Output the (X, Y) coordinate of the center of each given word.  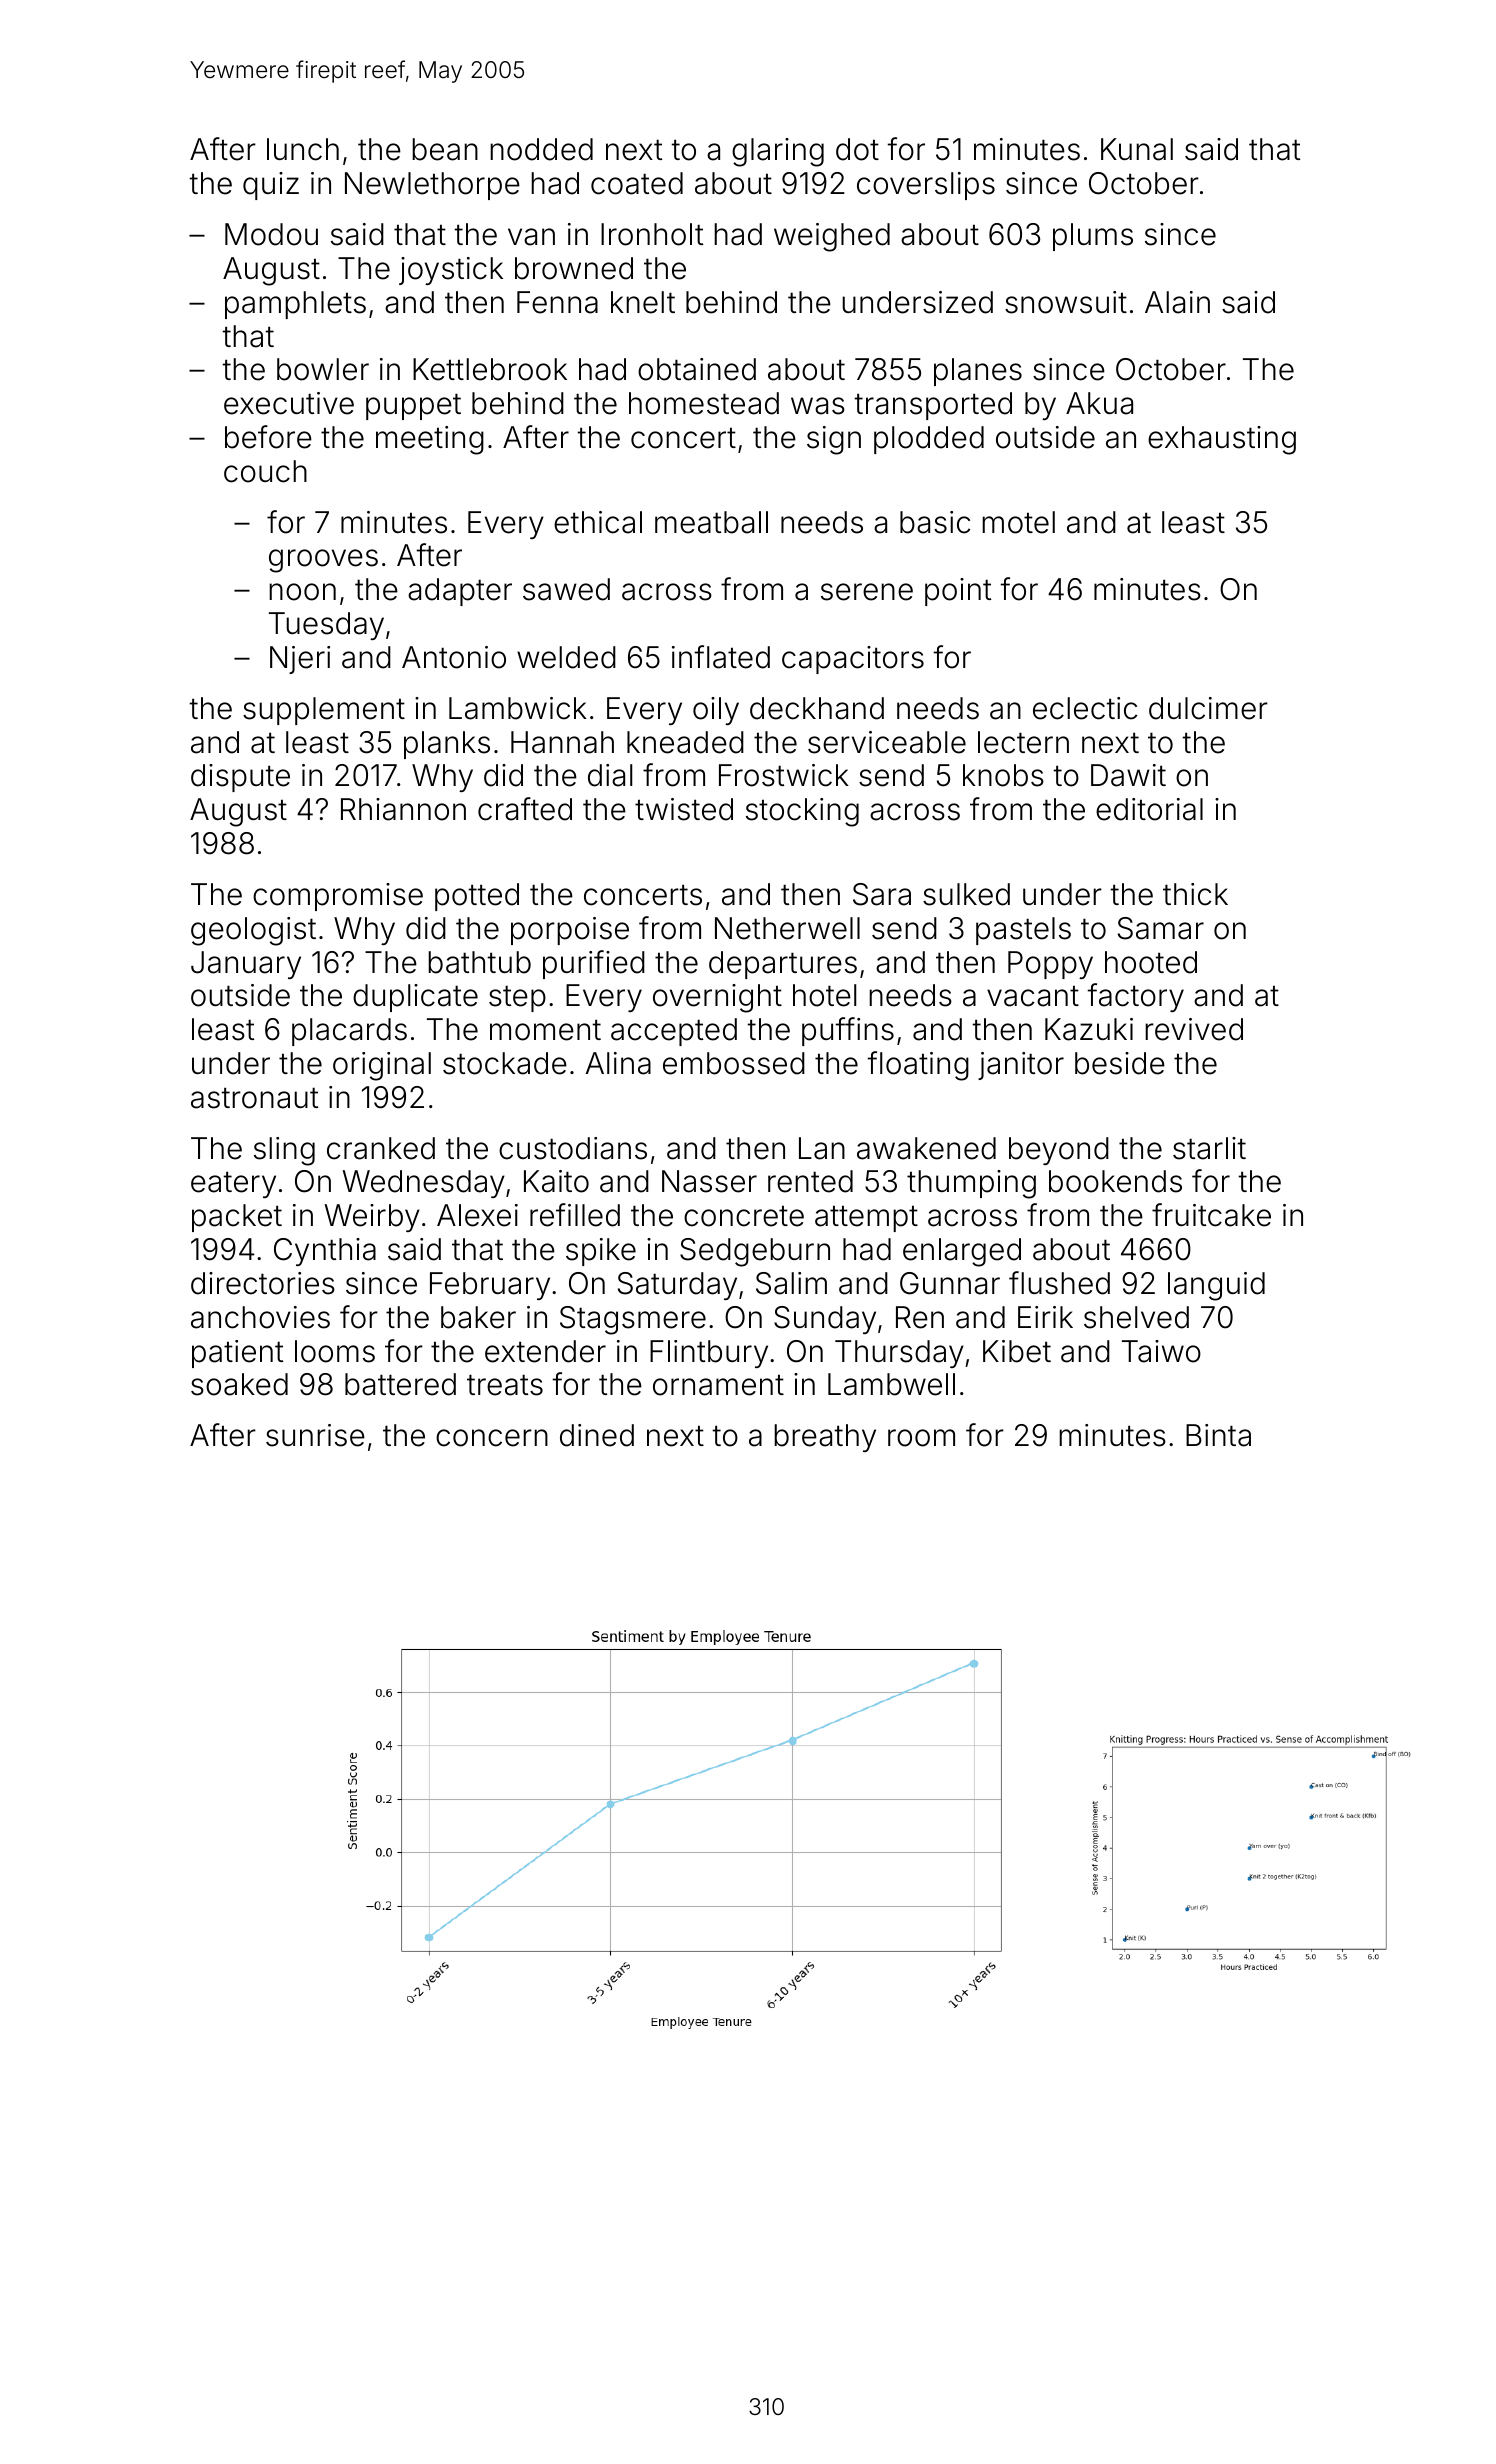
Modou (271, 234)
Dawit (1128, 775)
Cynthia (325, 1252)
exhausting (1222, 440)
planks (447, 745)
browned (574, 268)
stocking (802, 812)
